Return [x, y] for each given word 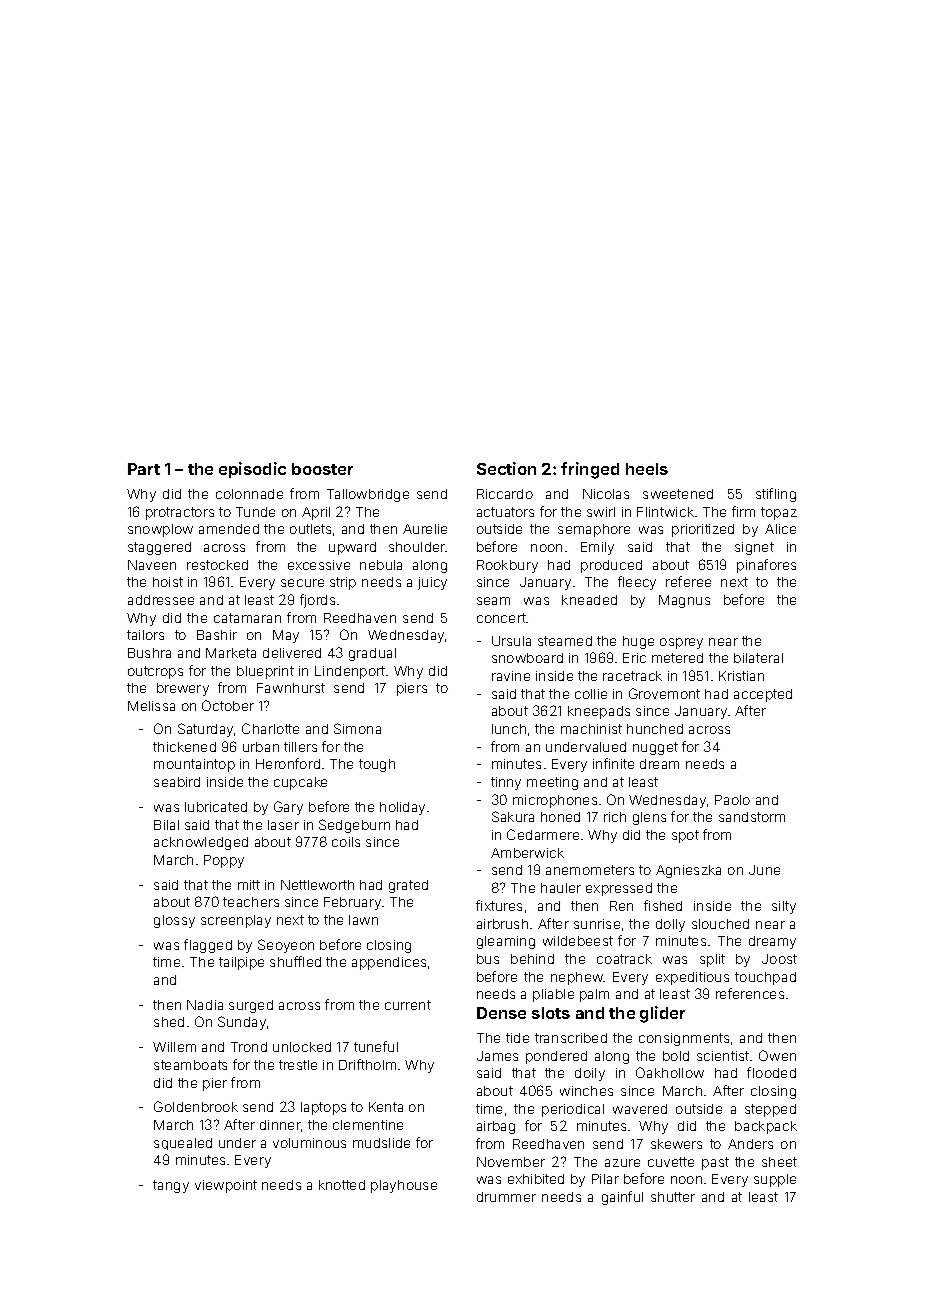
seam [493, 601]
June [764, 870]
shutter [673, 1197]
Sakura [513, 816]
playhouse [404, 1186]
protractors [180, 513]
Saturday [205, 730]
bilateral [758, 658]
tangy [171, 1186]
